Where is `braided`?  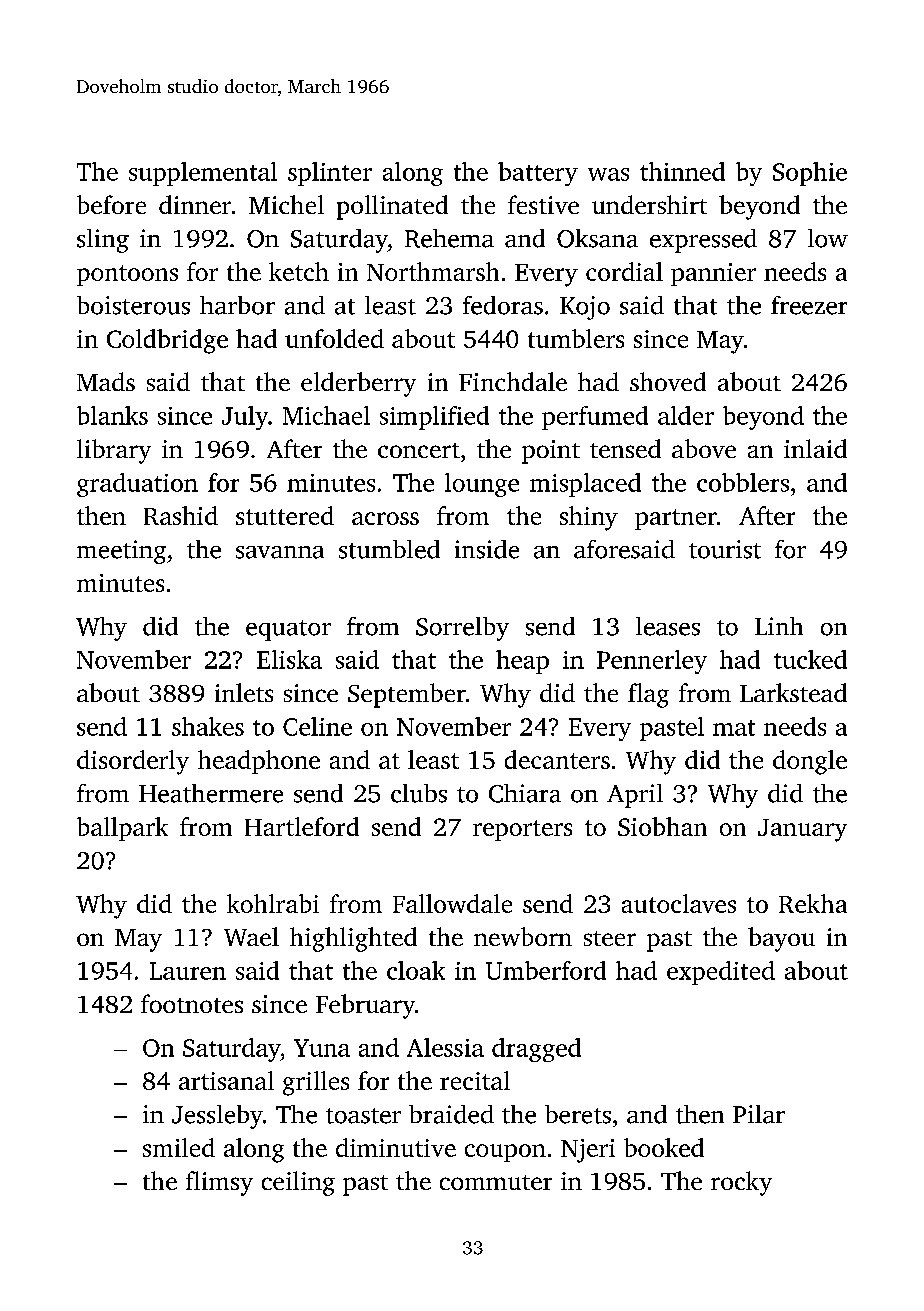 braided is located at coordinates (451, 1114).
